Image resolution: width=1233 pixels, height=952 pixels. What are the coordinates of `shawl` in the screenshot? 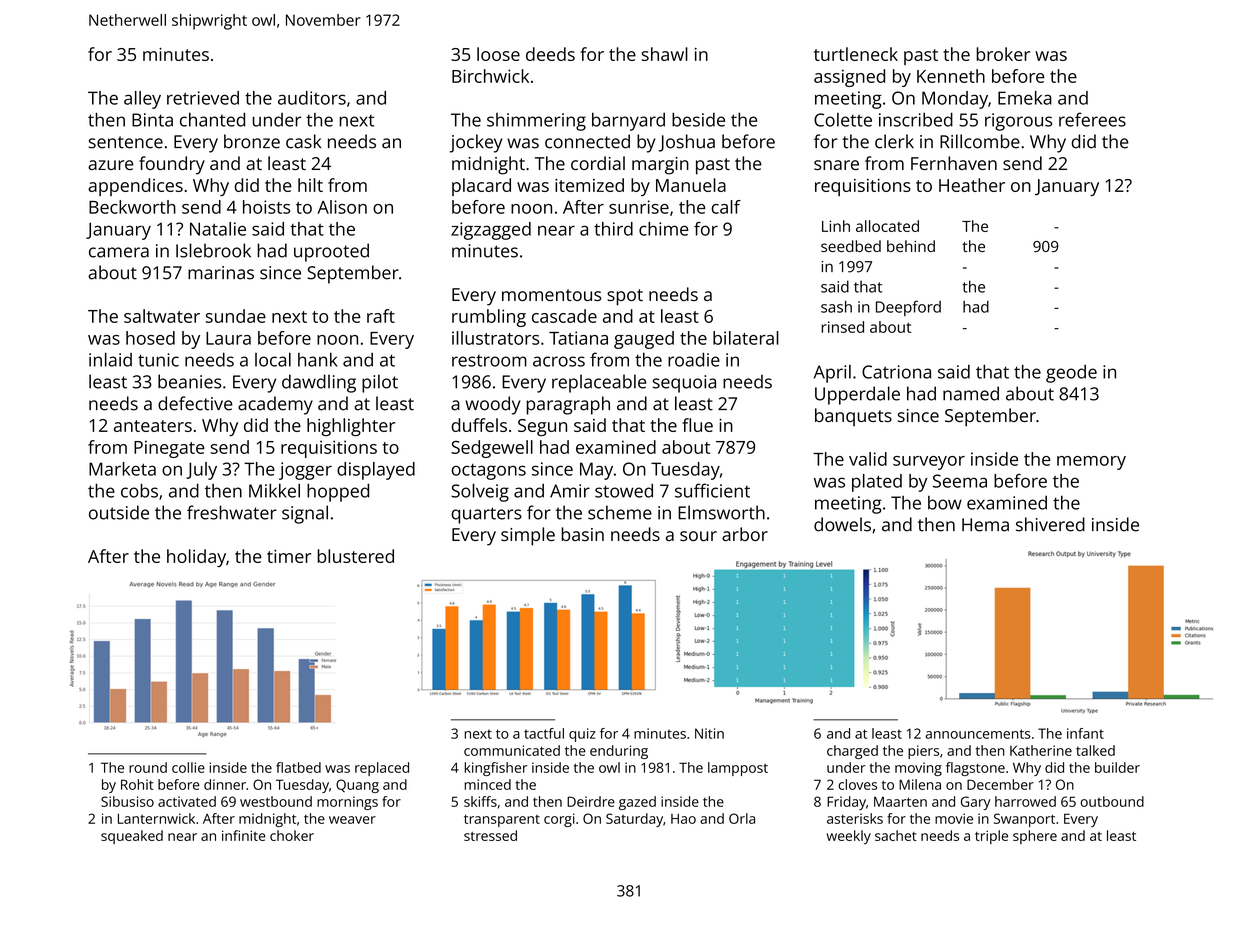 It's located at (665, 54).
